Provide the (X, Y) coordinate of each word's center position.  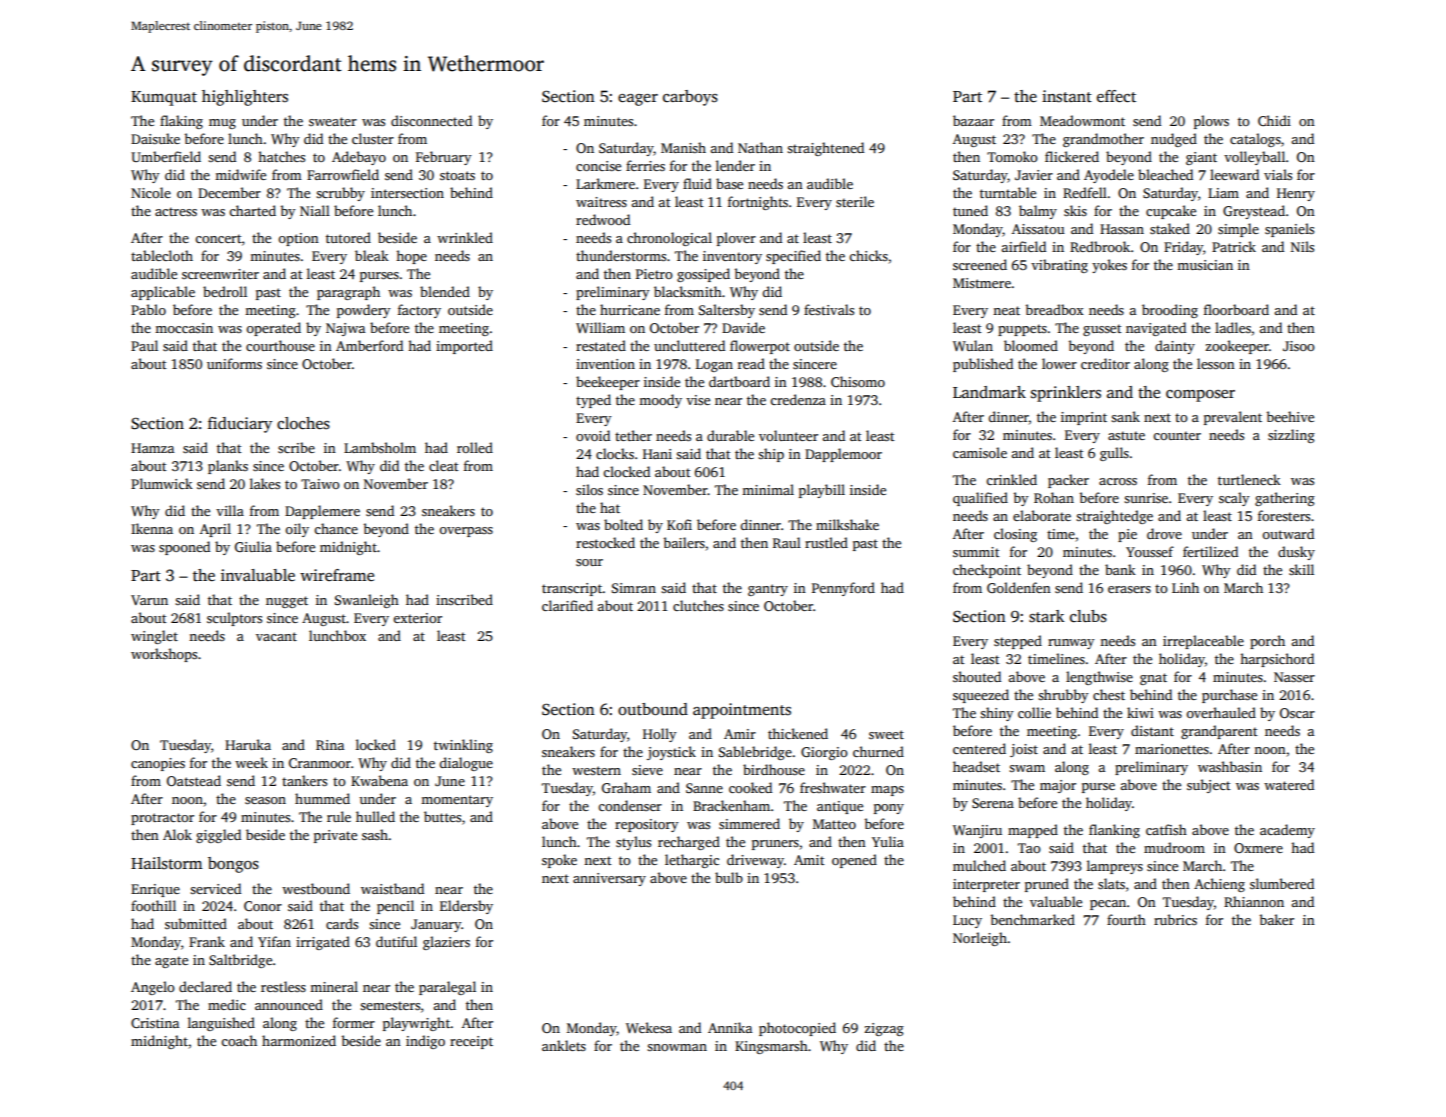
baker (1276, 919)
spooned (184, 548)
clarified (567, 605)
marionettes (1172, 749)
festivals (829, 309)
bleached (1165, 174)
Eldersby (466, 907)
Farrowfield (343, 174)
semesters (390, 1005)
